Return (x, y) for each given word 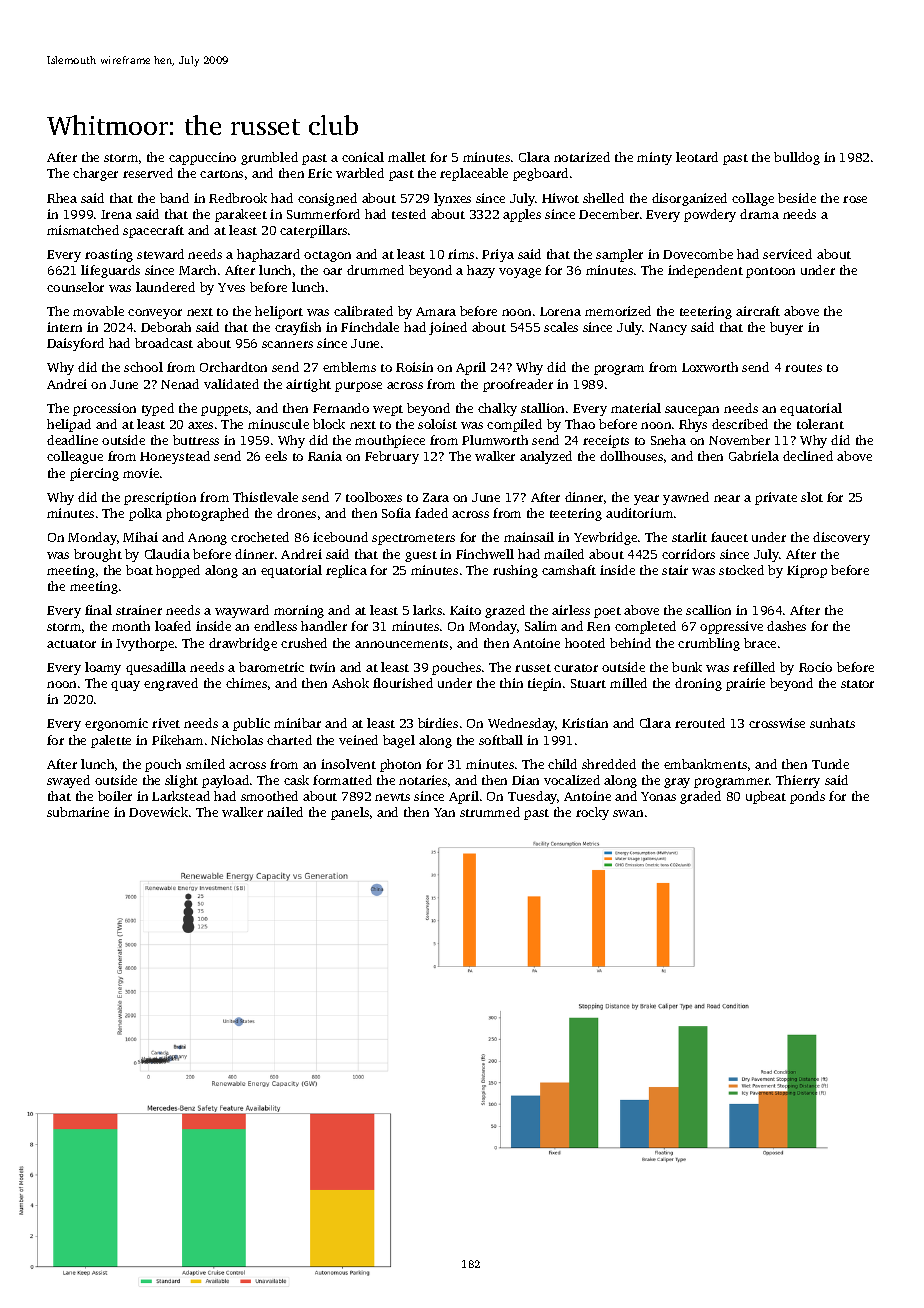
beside (797, 198)
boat (139, 570)
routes (803, 368)
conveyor (155, 314)
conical (363, 157)
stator (857, 684)
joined (448, 328)
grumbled (269, 158)
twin (322, 667)
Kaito (465, 610)
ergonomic (116, 724)
